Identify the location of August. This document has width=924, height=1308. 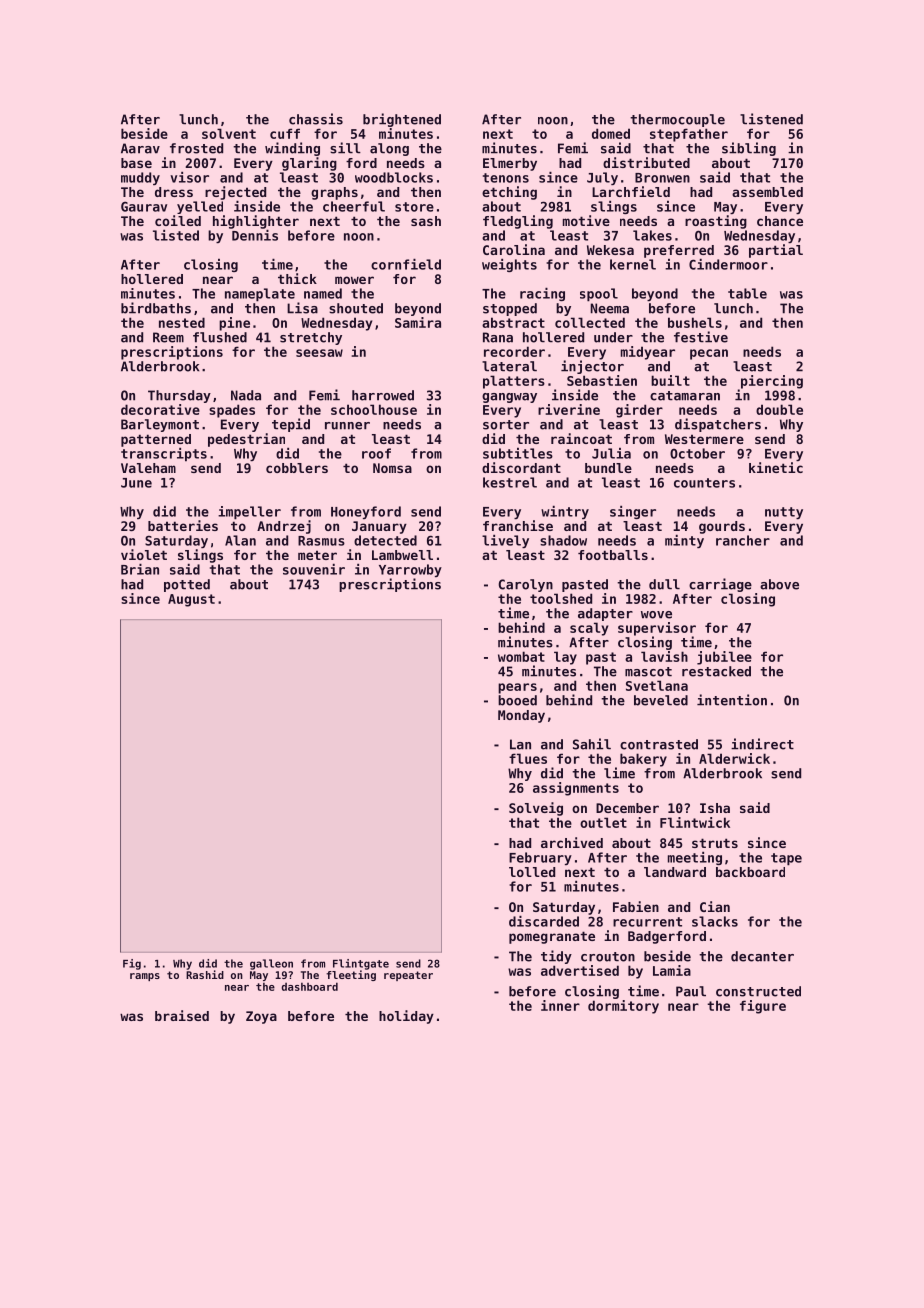
(191, 600).
